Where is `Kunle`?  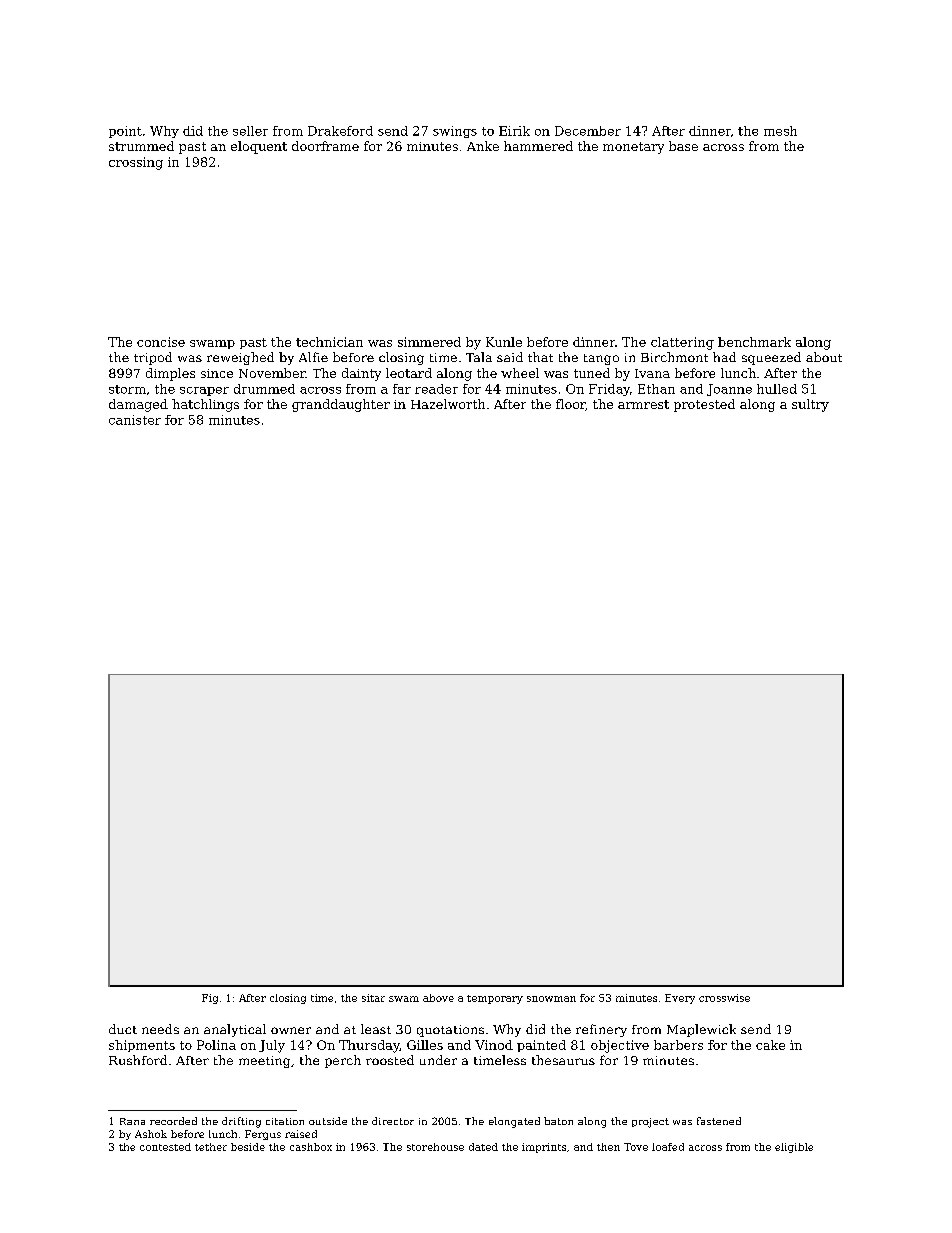 Kunle is located at coordinates (504, 342).
